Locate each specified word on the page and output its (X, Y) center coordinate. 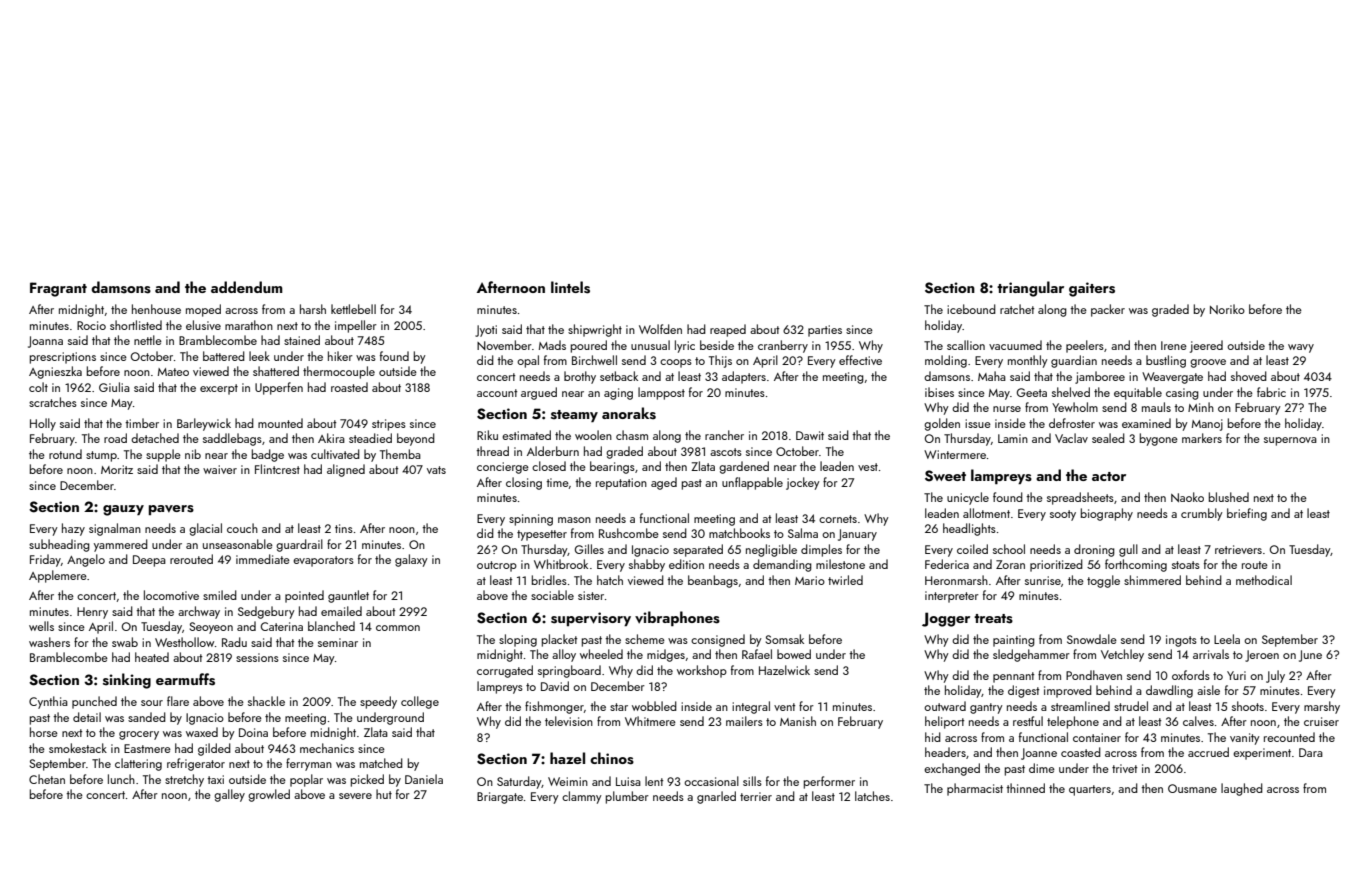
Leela (1227, 639)
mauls (1156, 407)
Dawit (810, 435)
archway (199, 612)
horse (44, 732)
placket (559, 640)
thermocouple (339, 372)
